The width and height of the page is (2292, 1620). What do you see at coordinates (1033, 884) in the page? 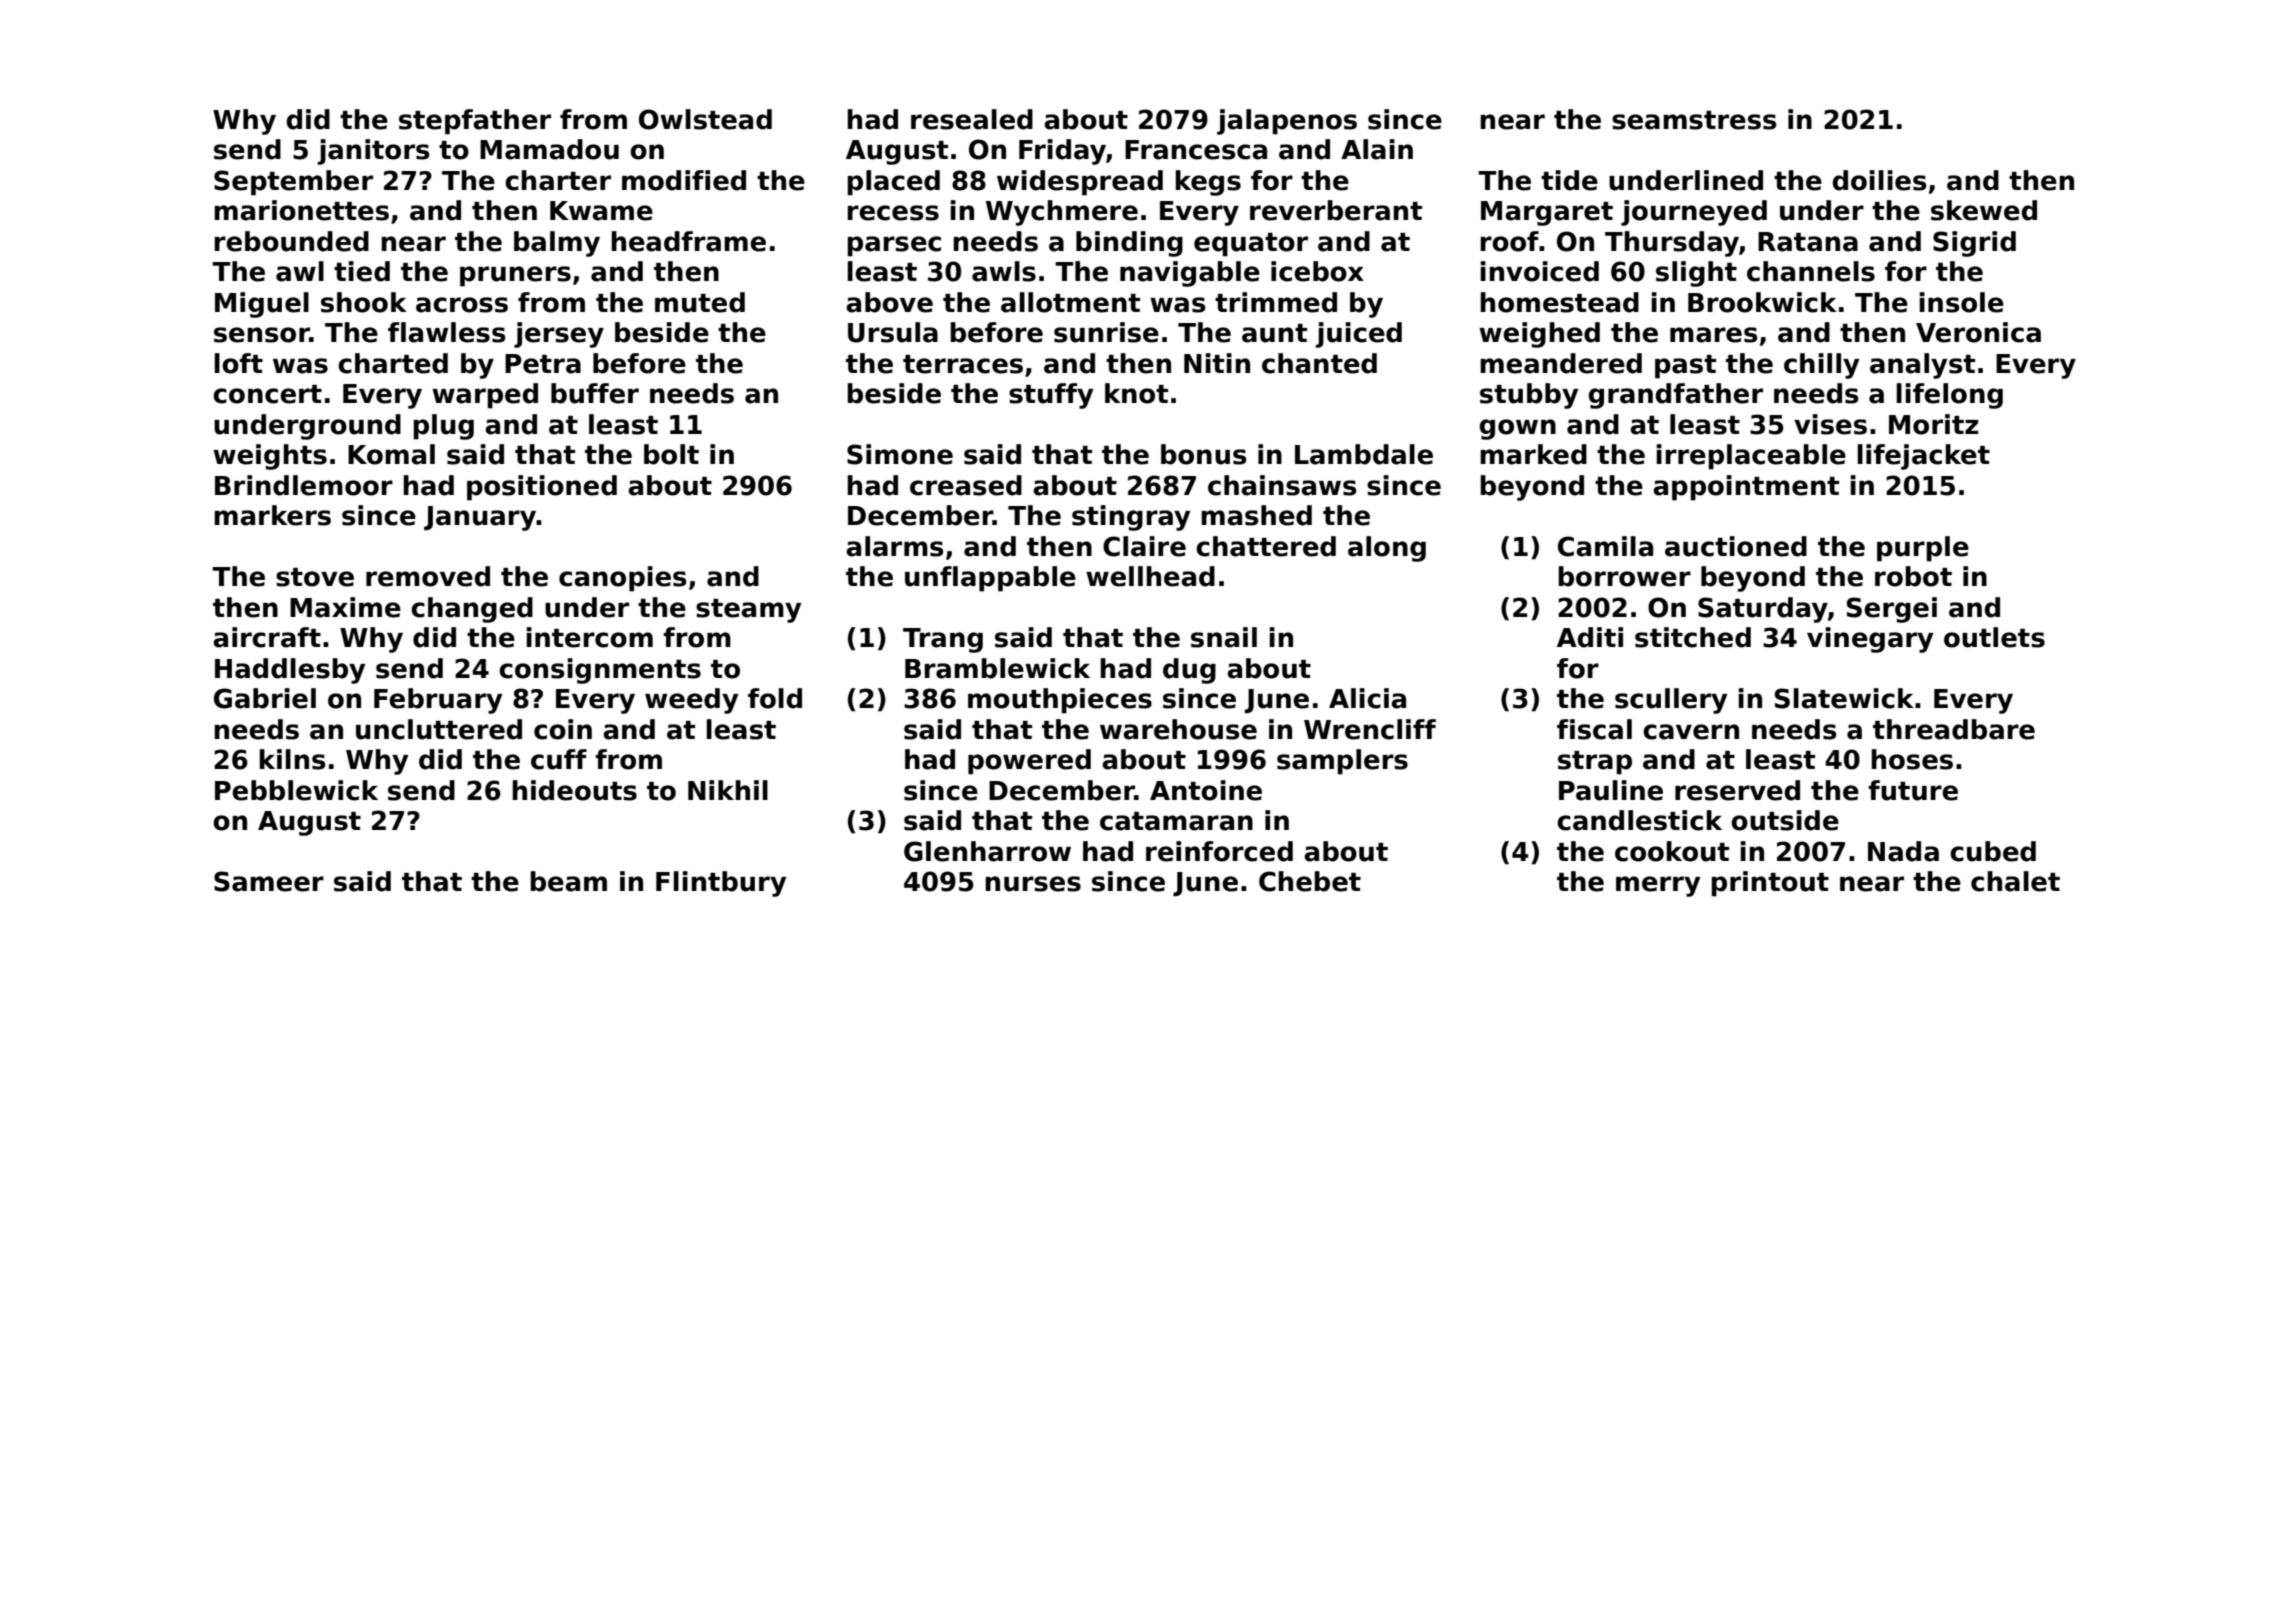
I see `nurses` at bounding box center [1033, 884].
